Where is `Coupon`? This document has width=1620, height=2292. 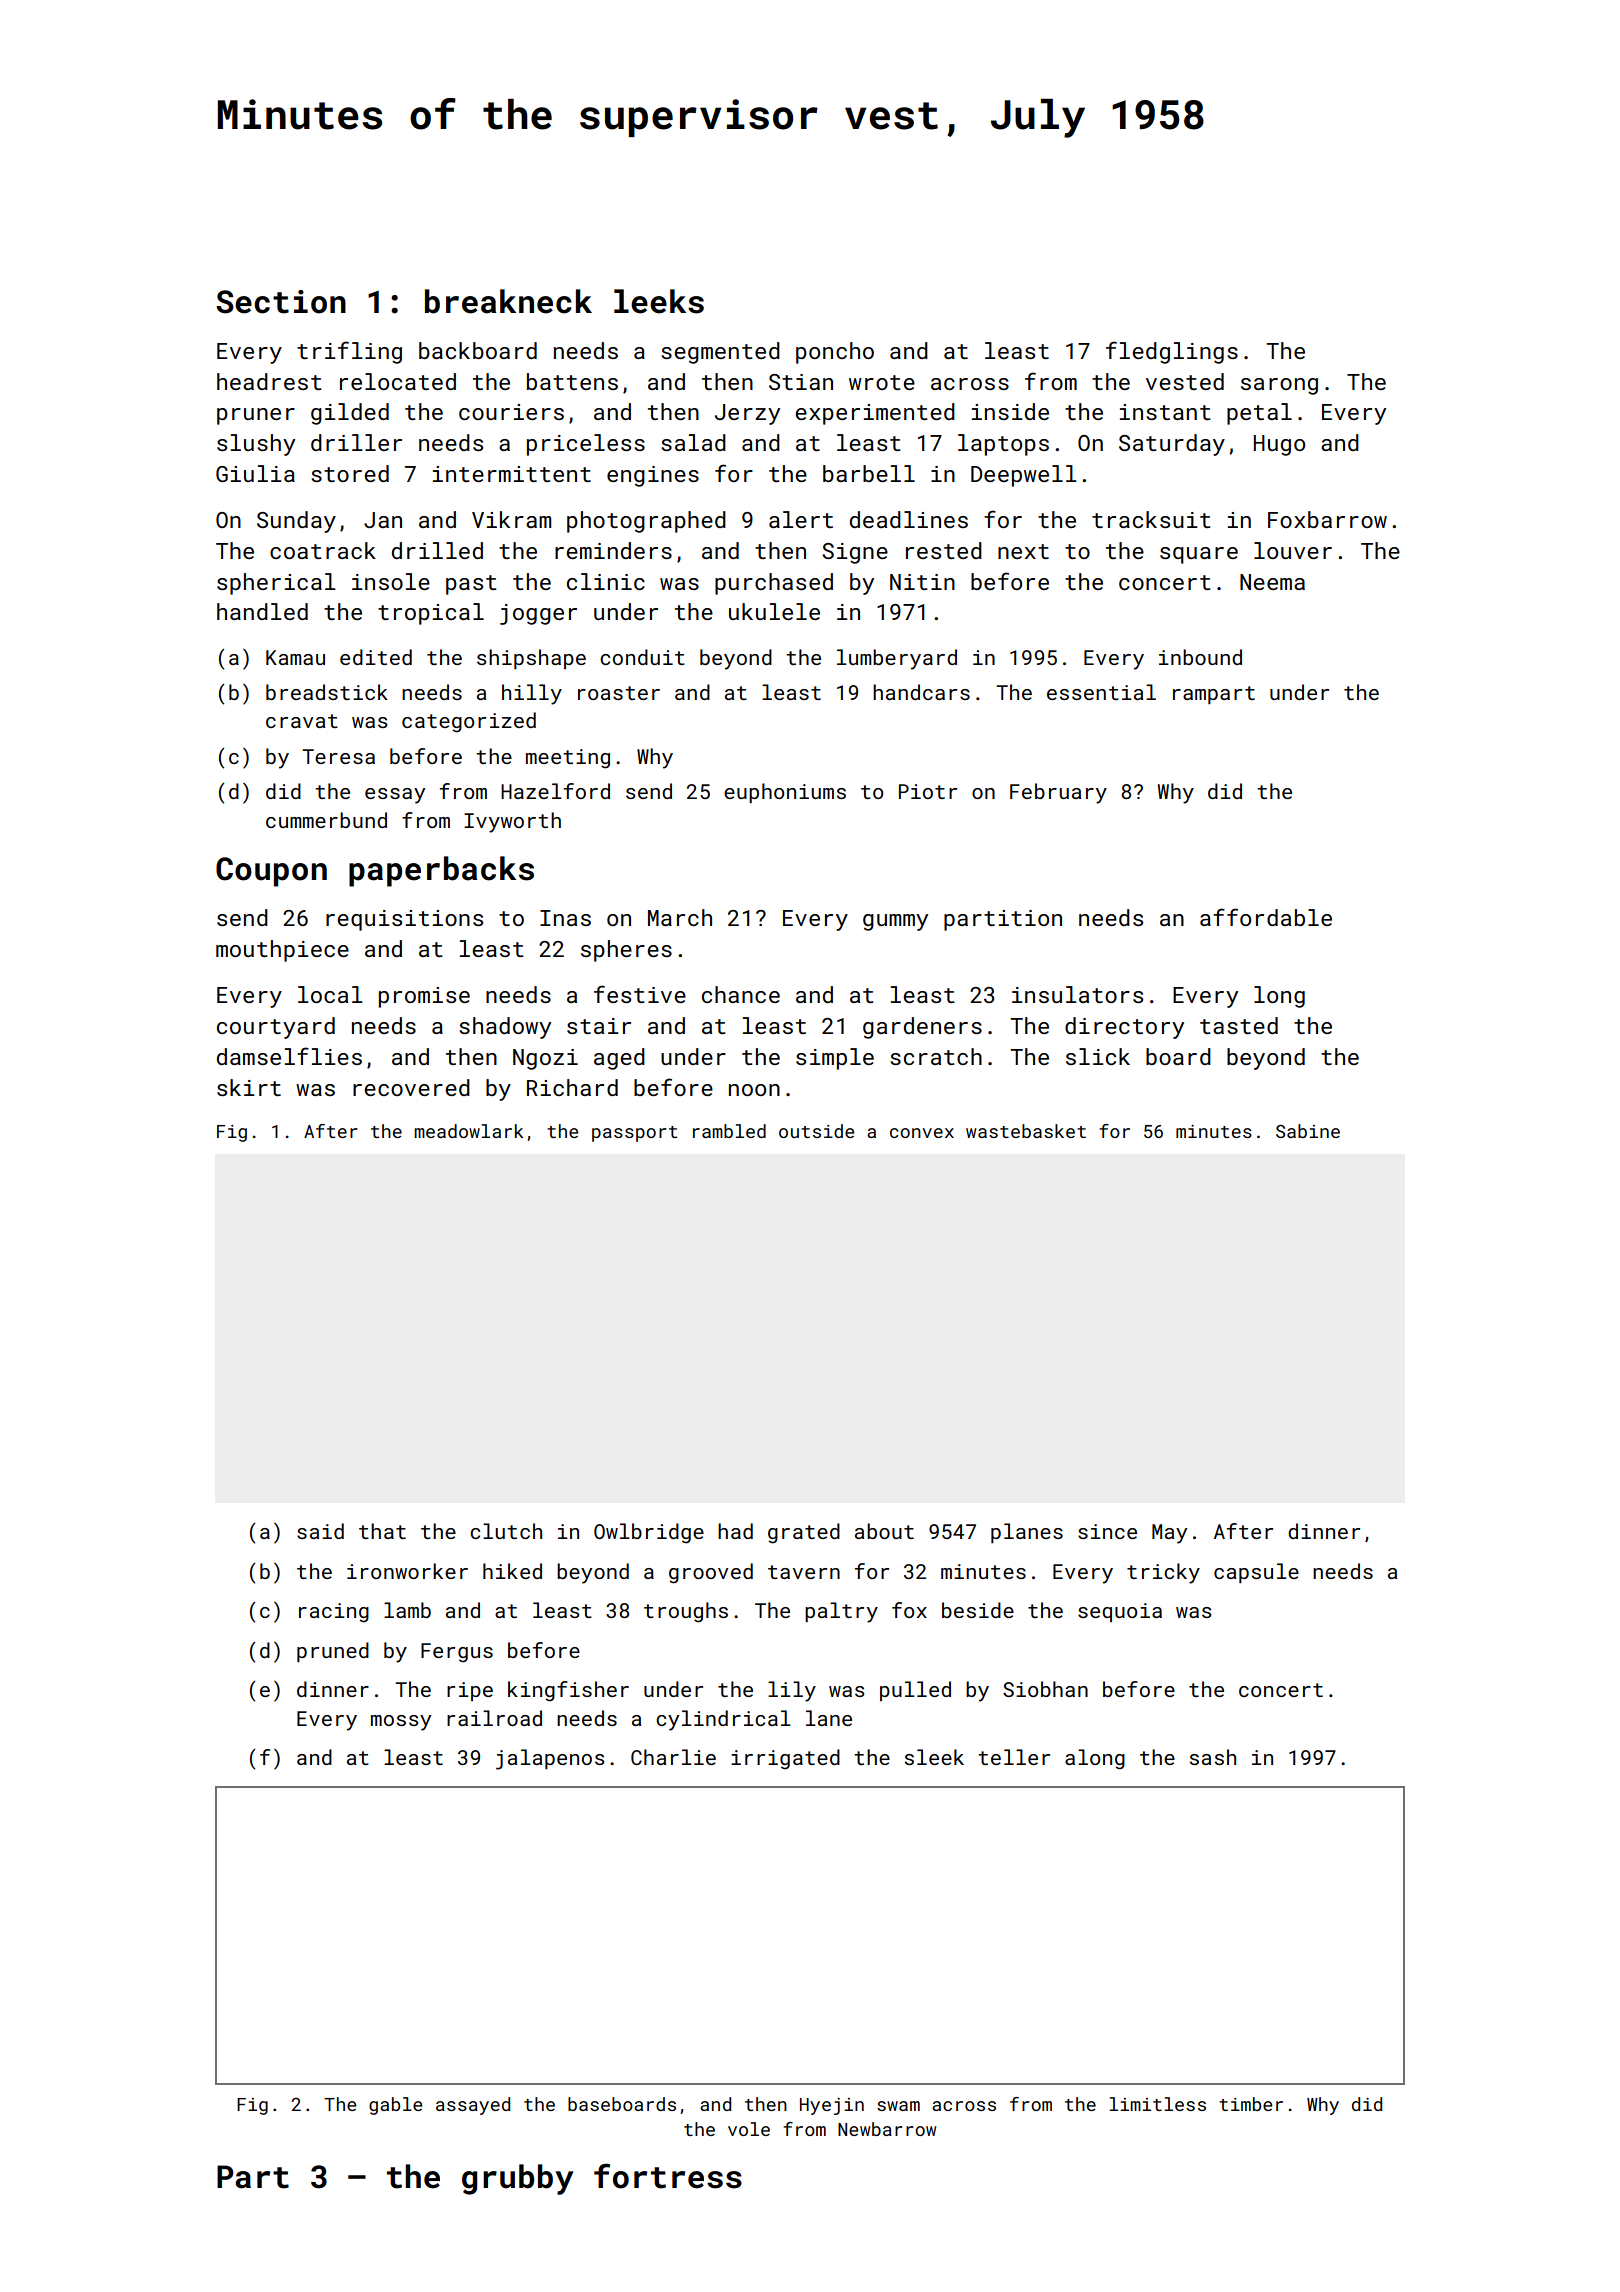
Coupon is located at coordinates (271, 872).
